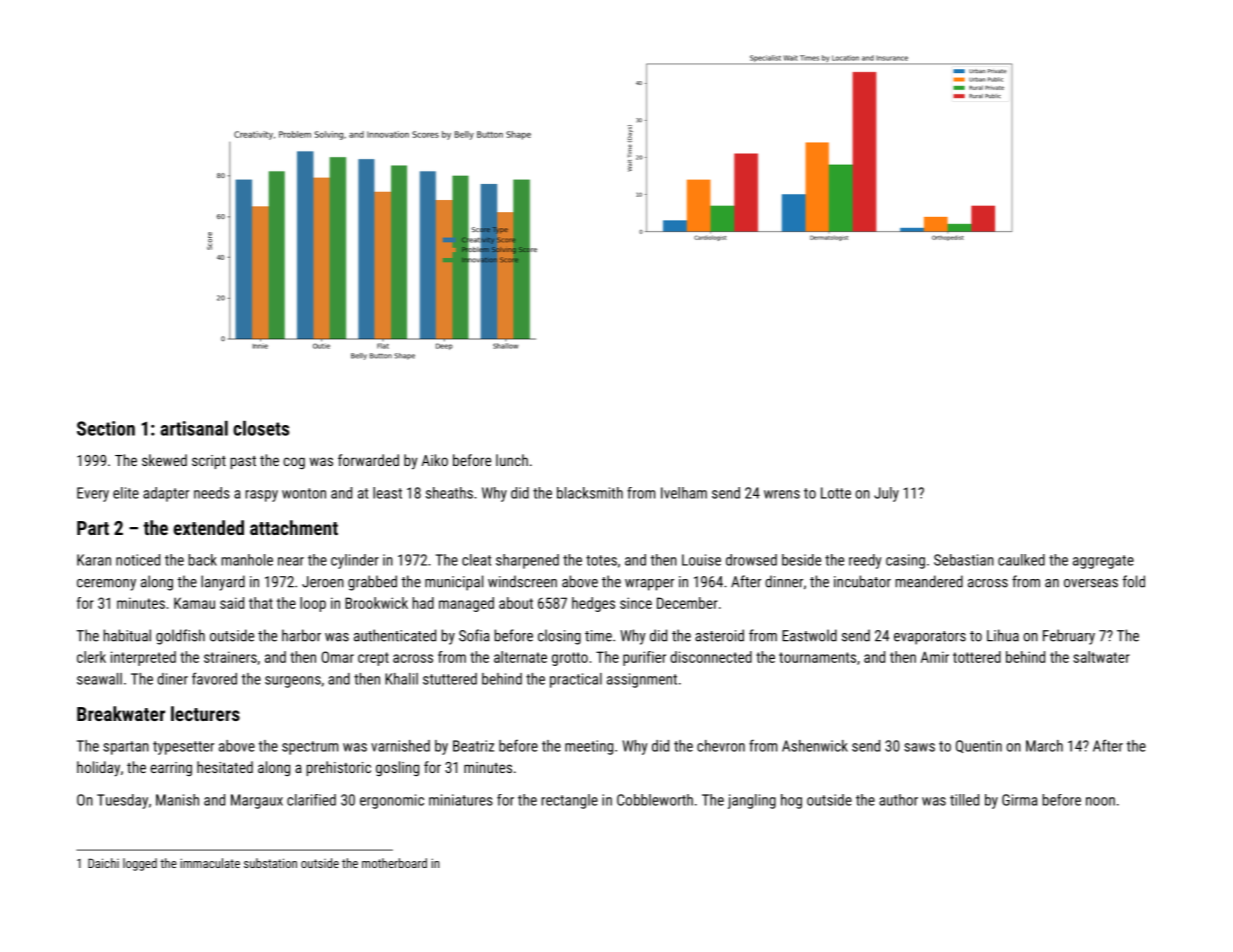  What do you see at coordinates (397, 768) in the screenshot?
I see `gosling` at bounding box center [397, 768].
